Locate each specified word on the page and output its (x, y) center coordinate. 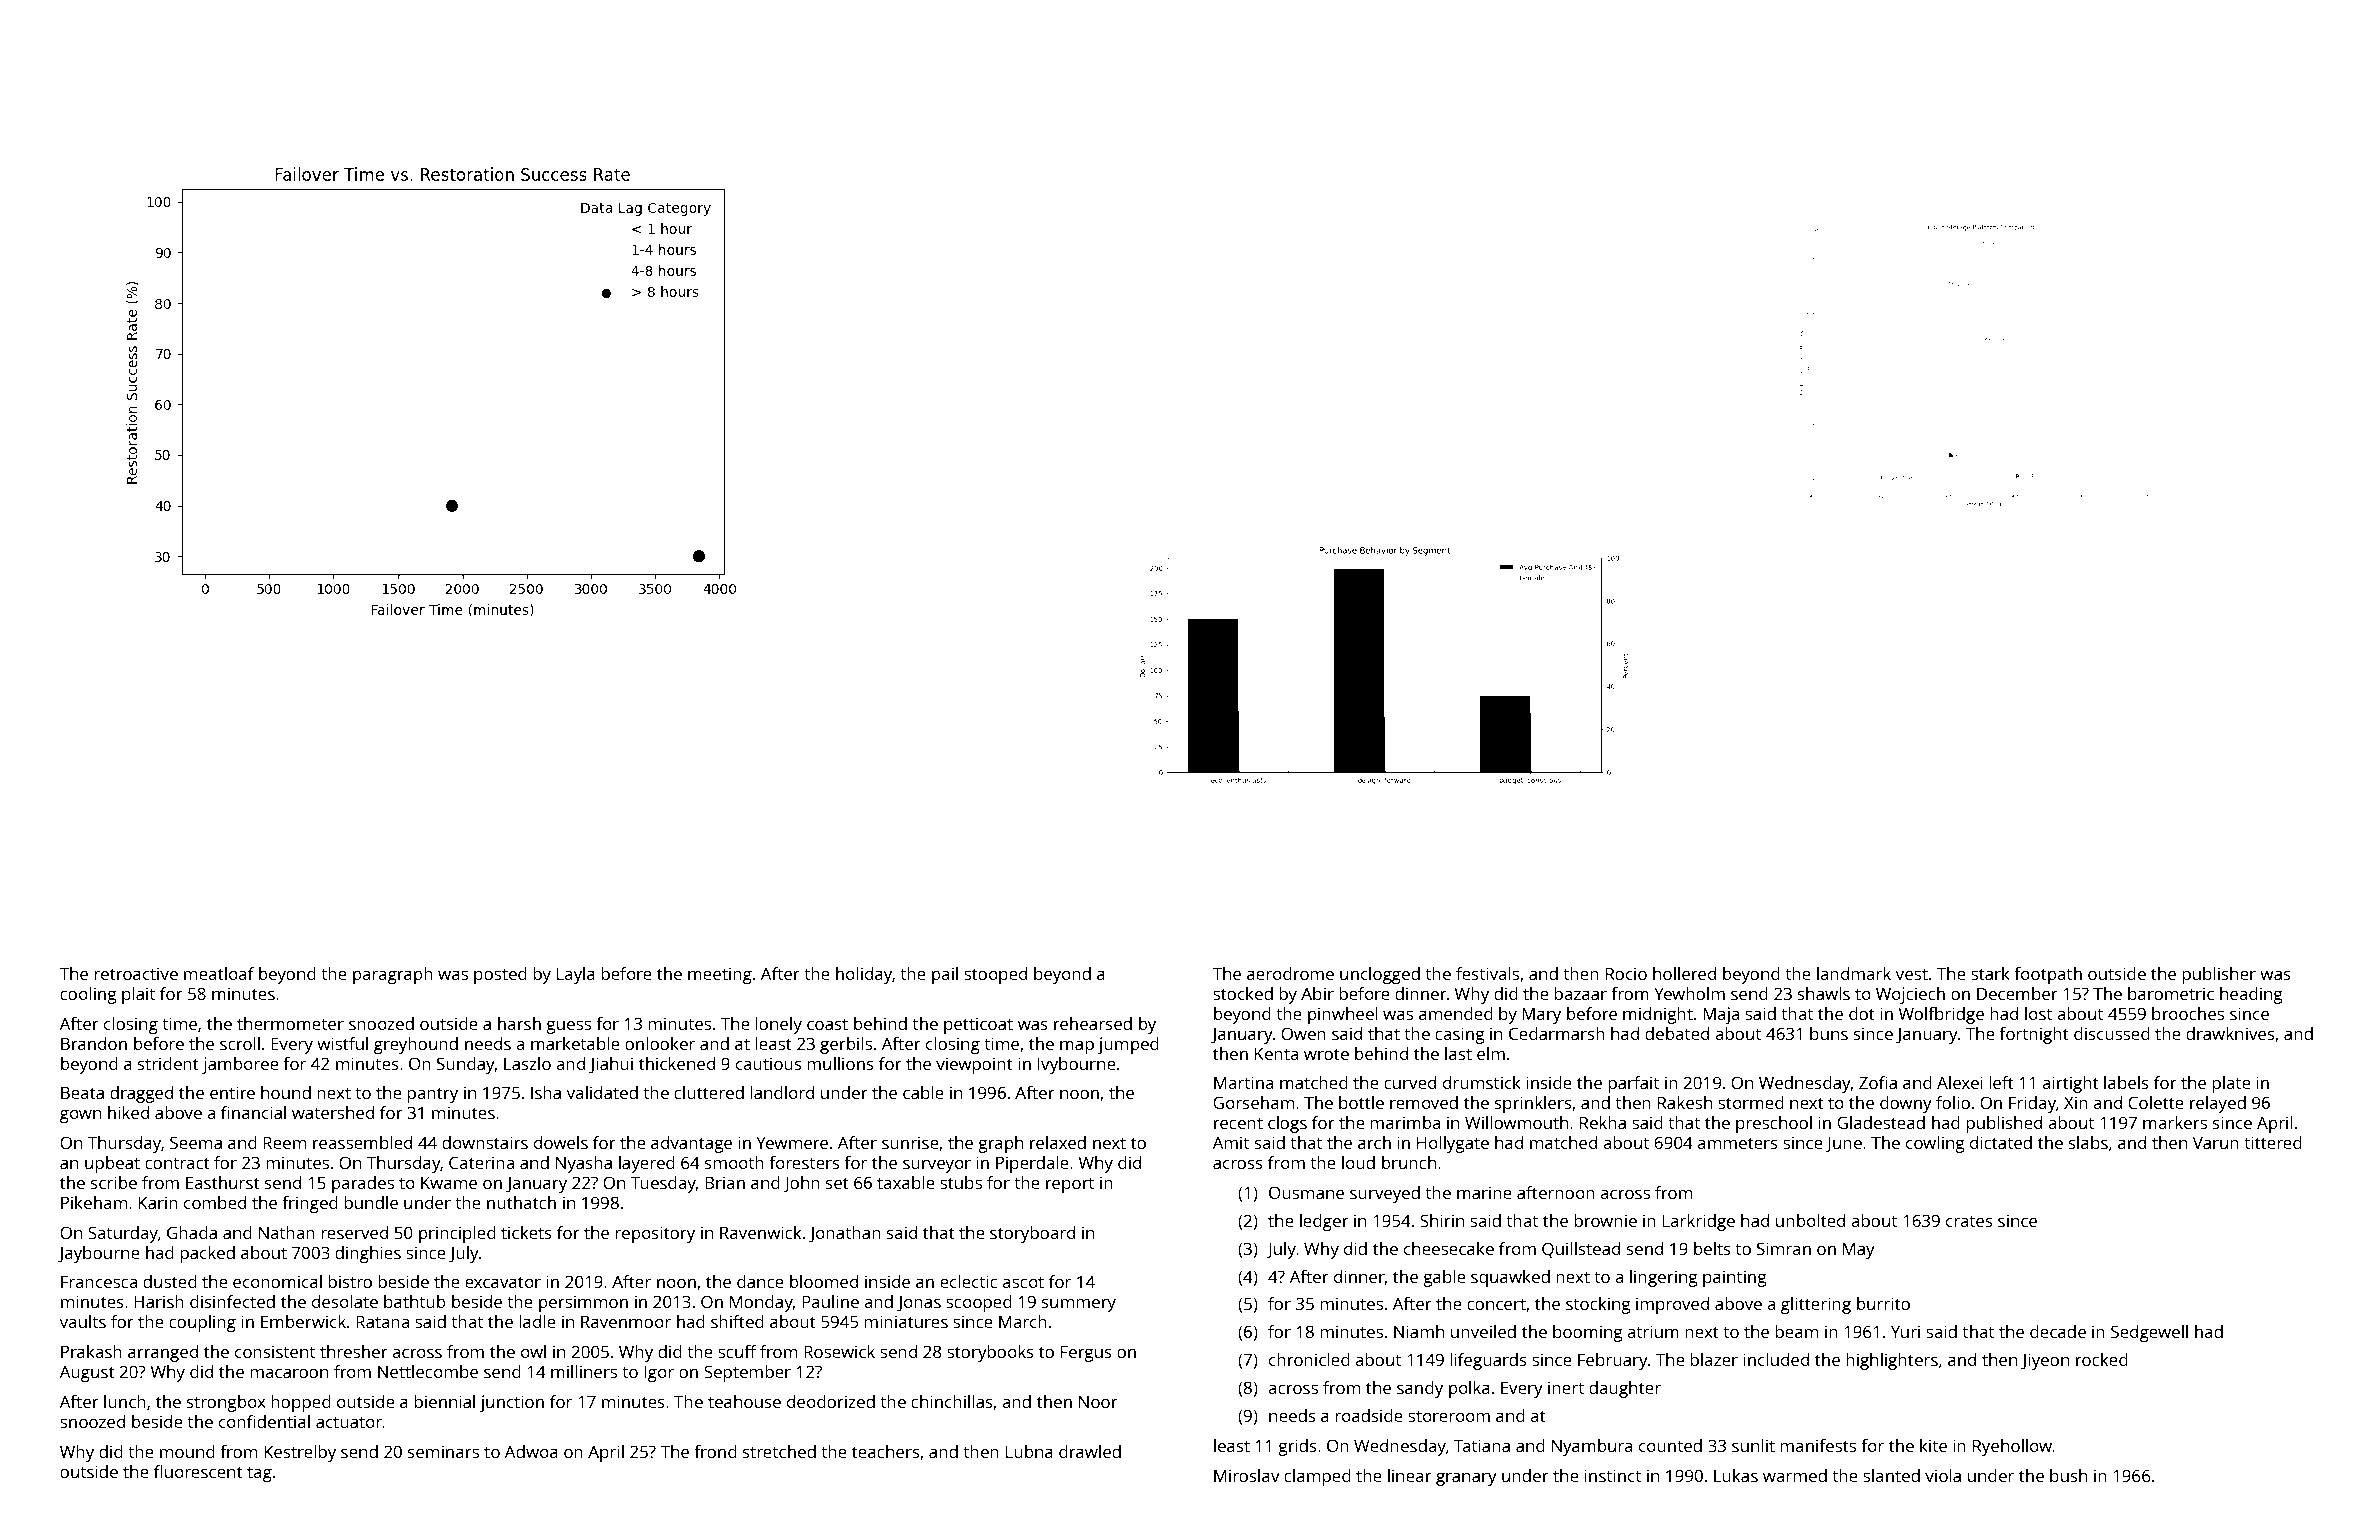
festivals (1487, 973)
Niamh (1419, 1331)
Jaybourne (99, 1254)
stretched (779, 1451)
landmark (1854, 973)
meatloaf (219, 973)
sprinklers (1533, 1104)
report (1070, 1185)
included (1776, 1359)
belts (1712, 1248)
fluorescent (198, 1471)
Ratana (382, 1321)
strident (168, 1063)
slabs (2088, 1142)
